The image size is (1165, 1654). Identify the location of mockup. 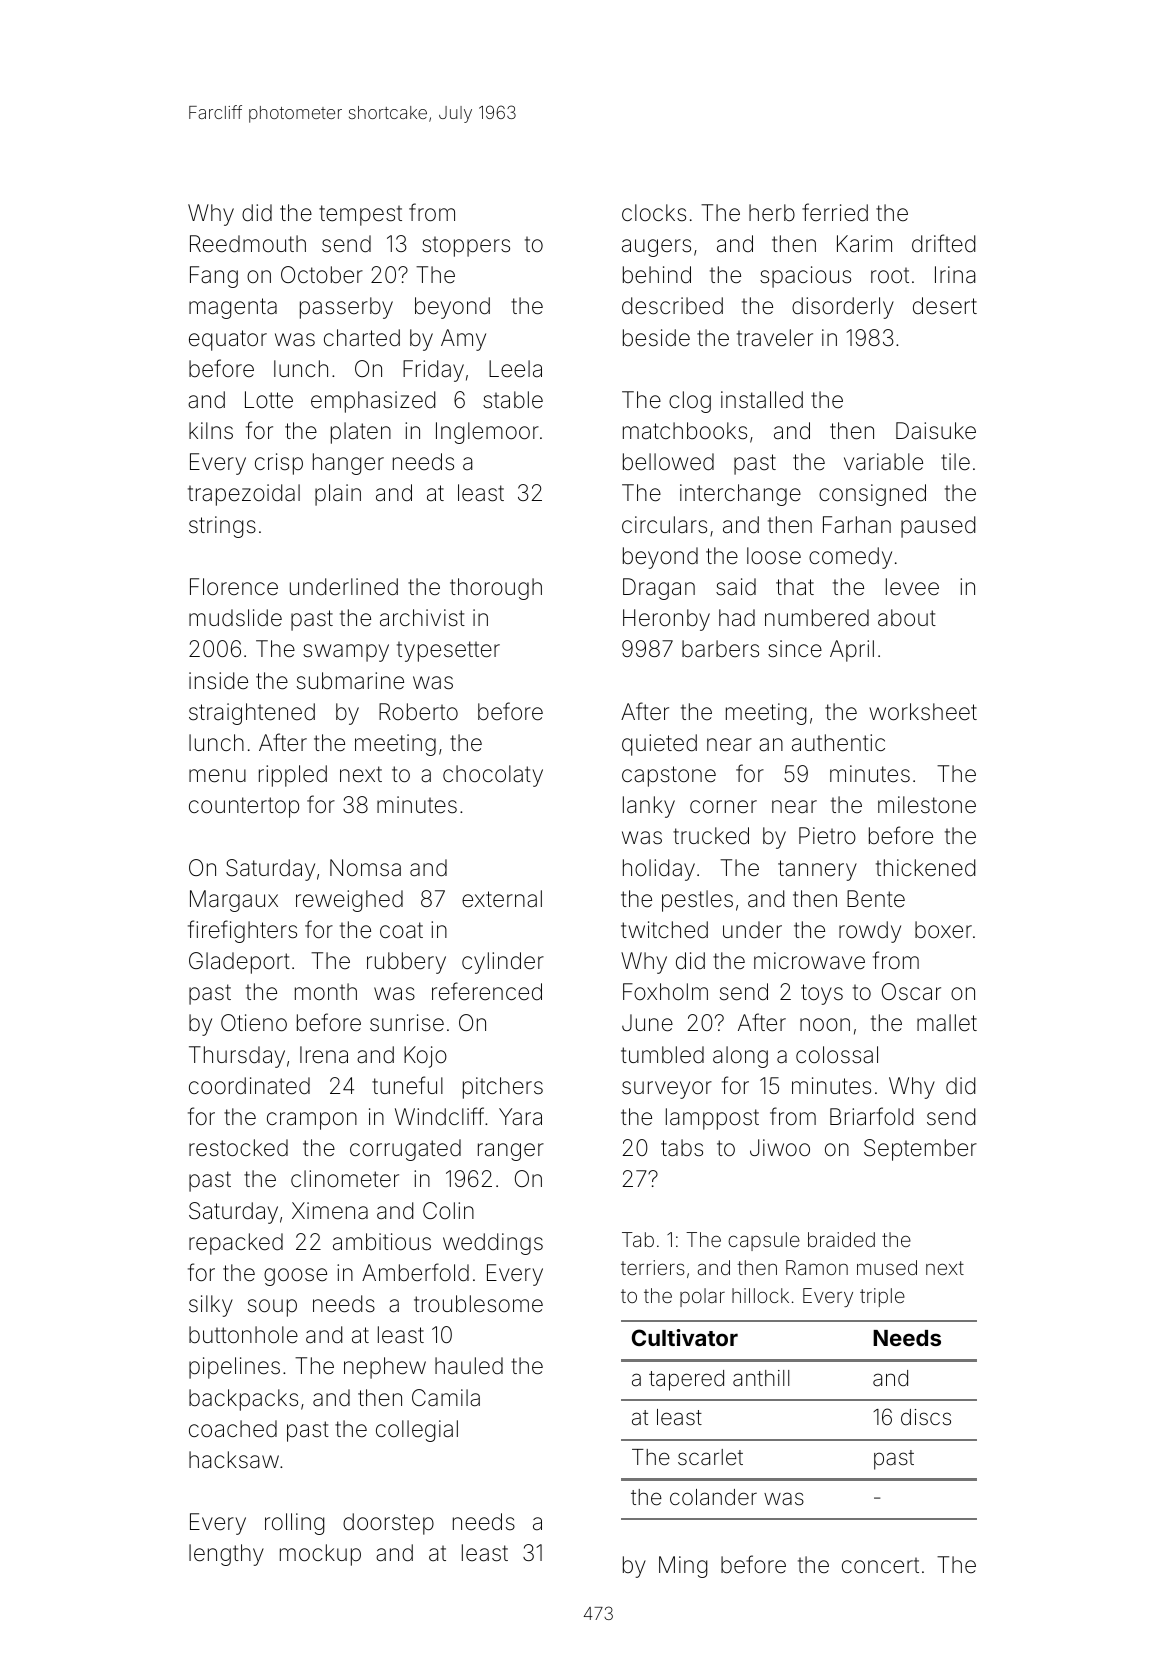
(320, 1555).
